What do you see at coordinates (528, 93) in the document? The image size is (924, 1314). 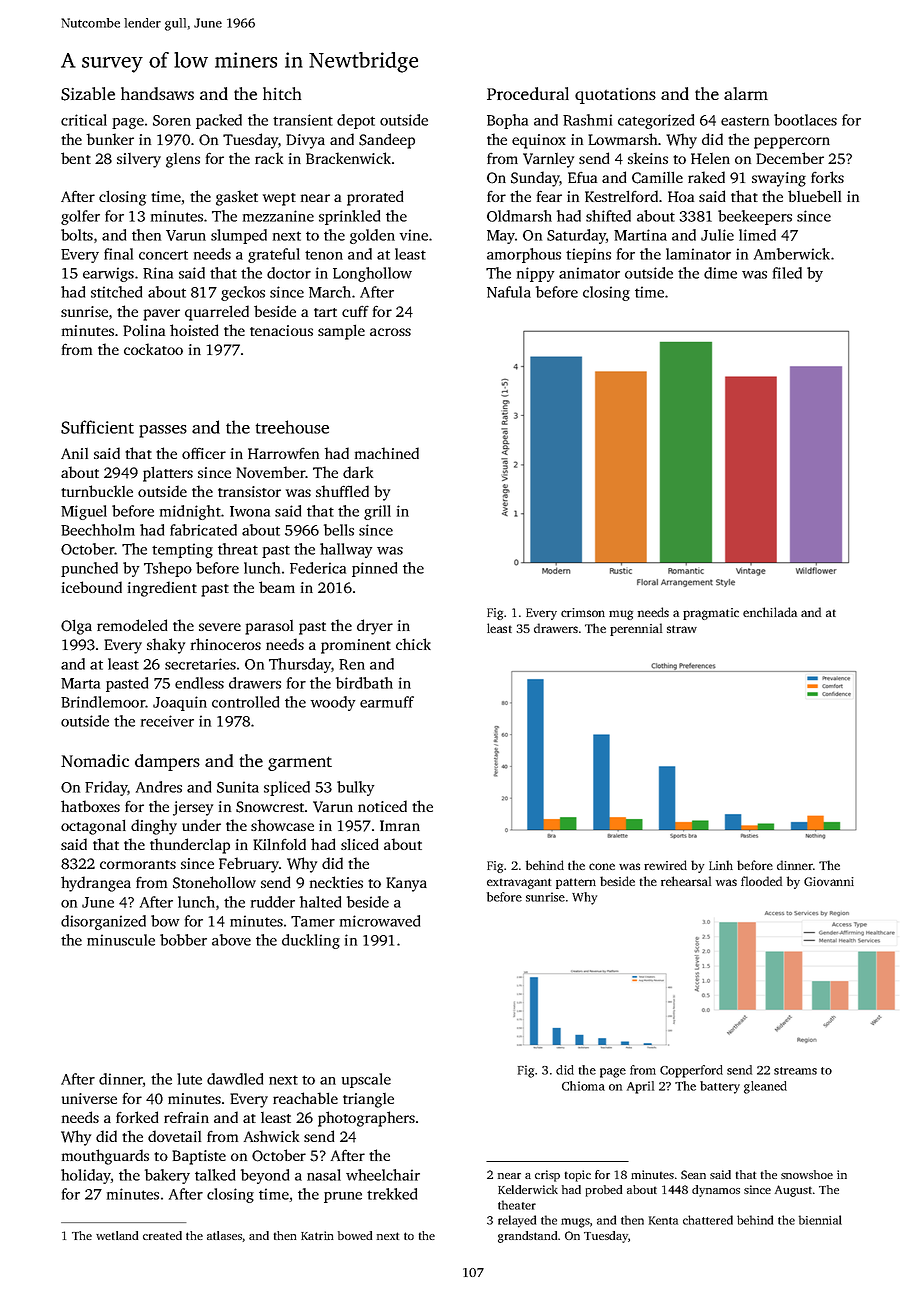 I see `Procedural` at bounding box center [528, 93].
